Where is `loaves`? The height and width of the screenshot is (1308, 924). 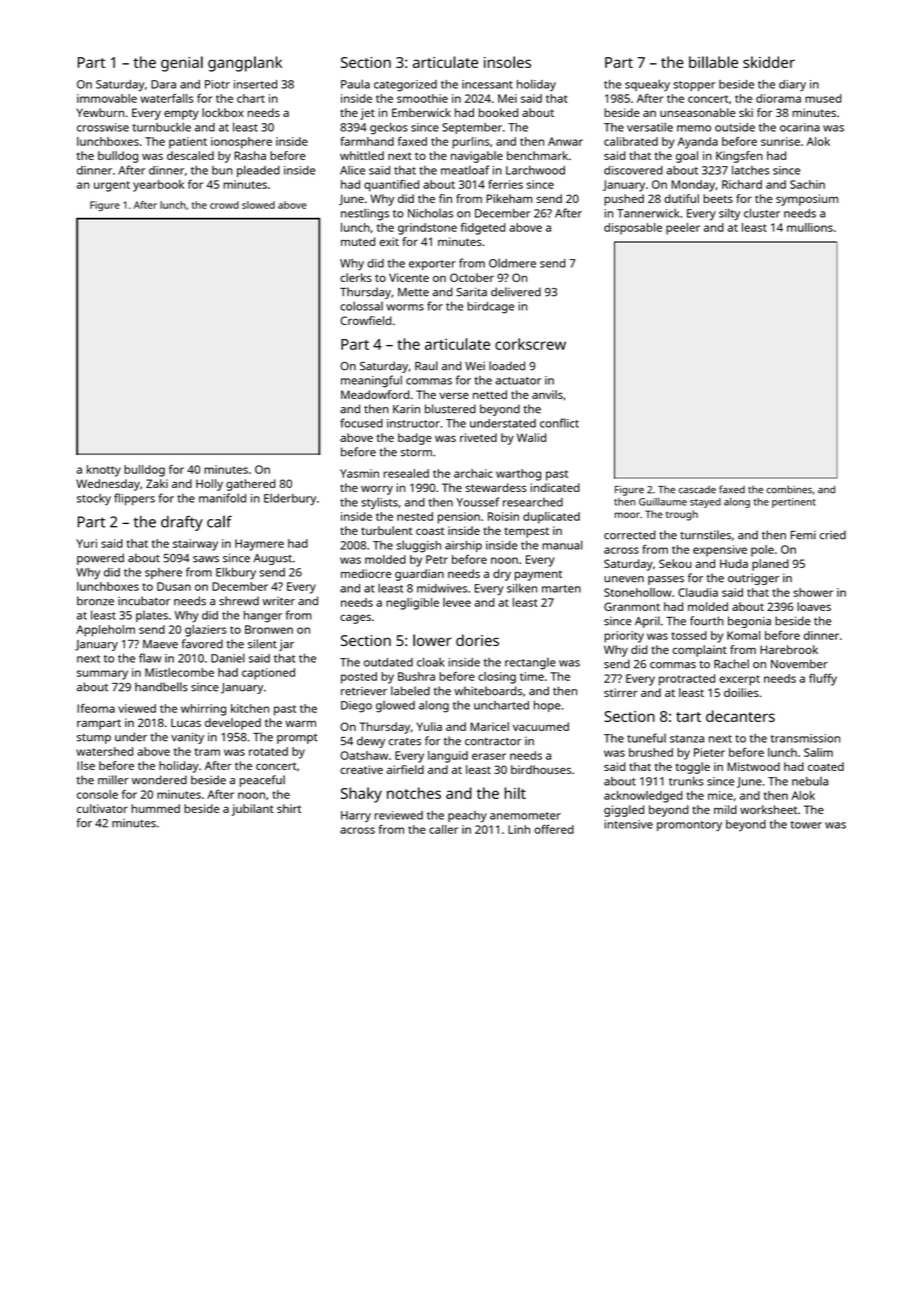 loaves is located at coordinates (814, 606).
